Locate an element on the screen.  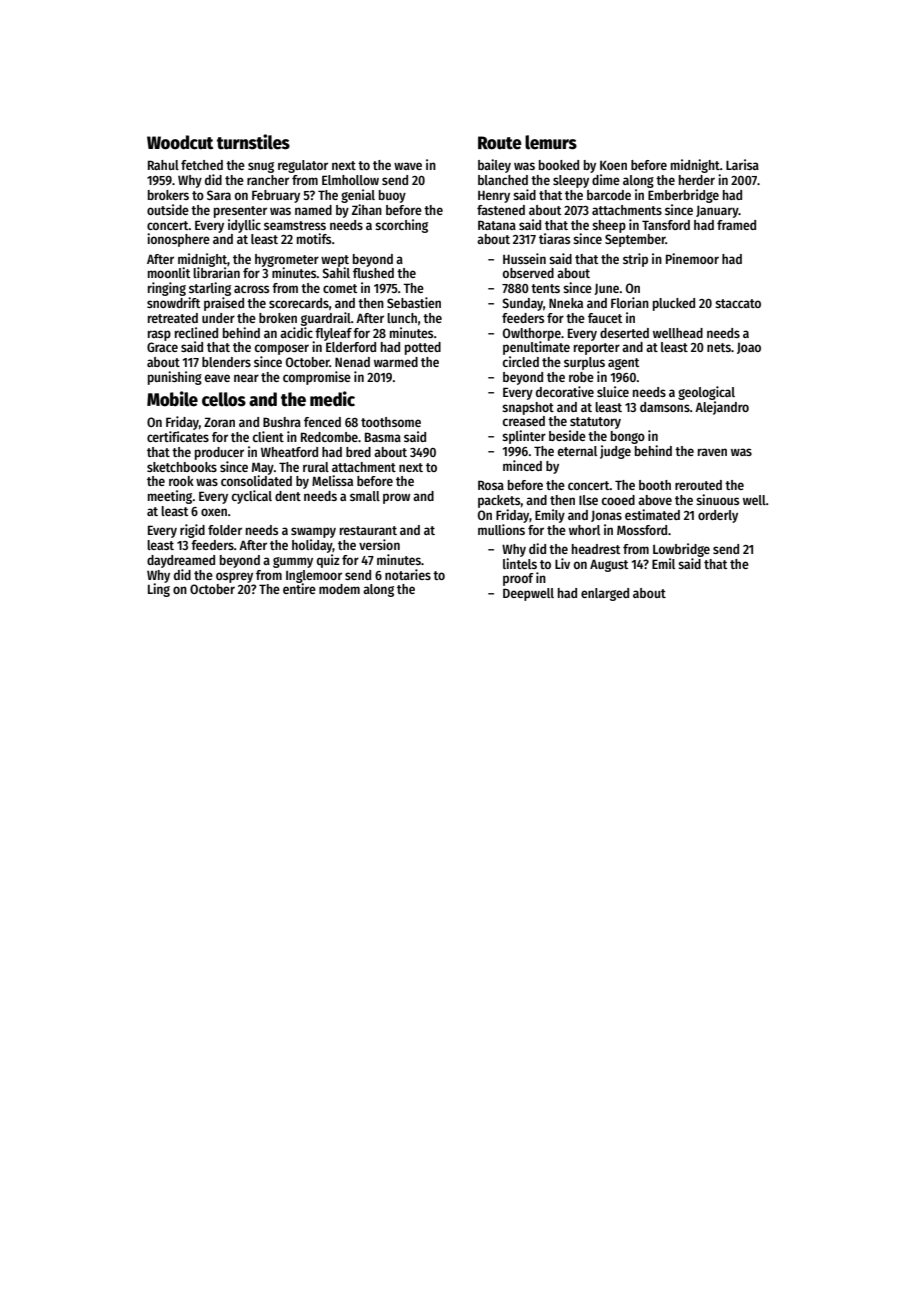
lemurs is located at coordinates (551, 142).
